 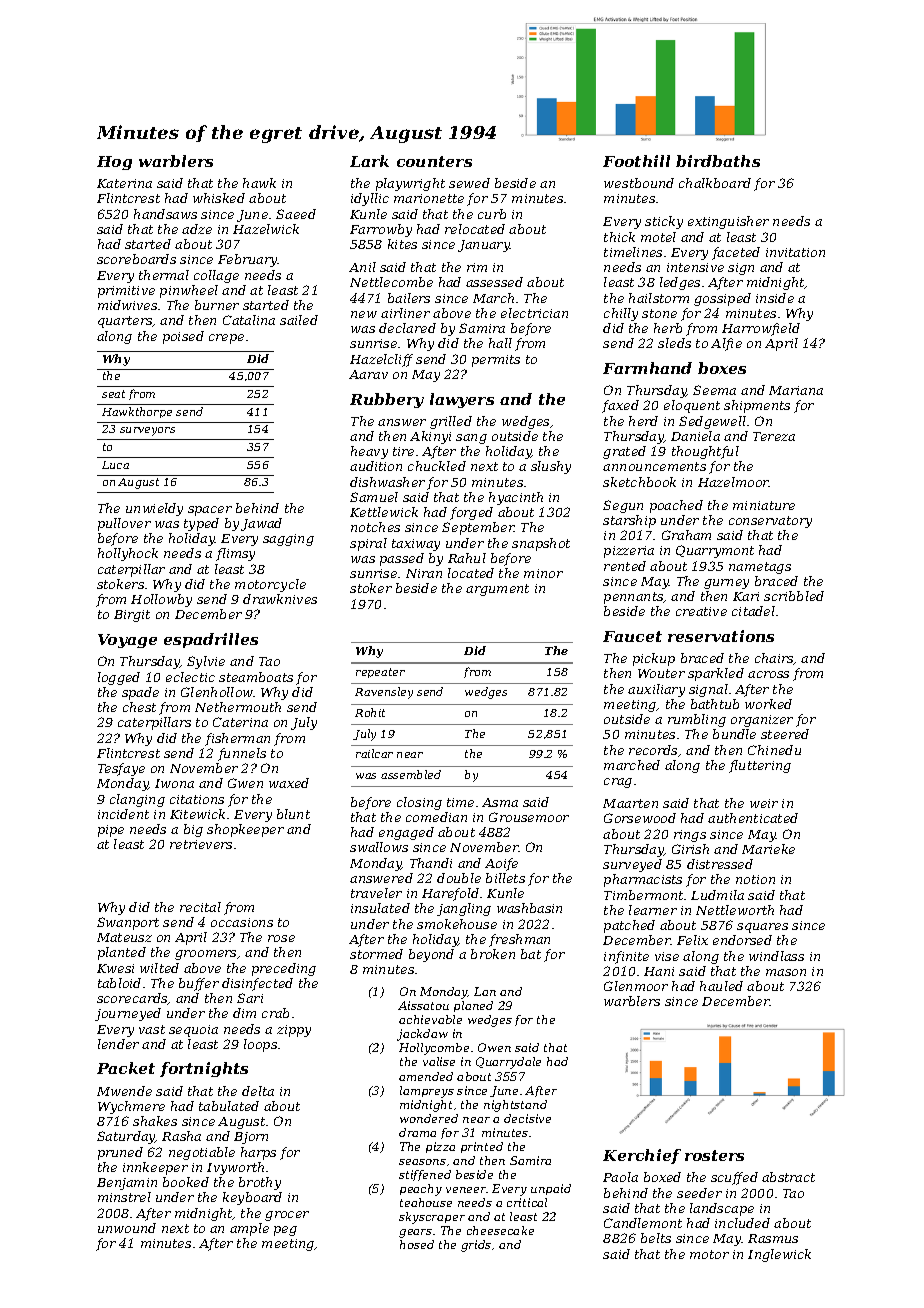 What do you see at coordinates (785, 734) in the screenshot?
I see `steered` at bounding box center [785, 734].
